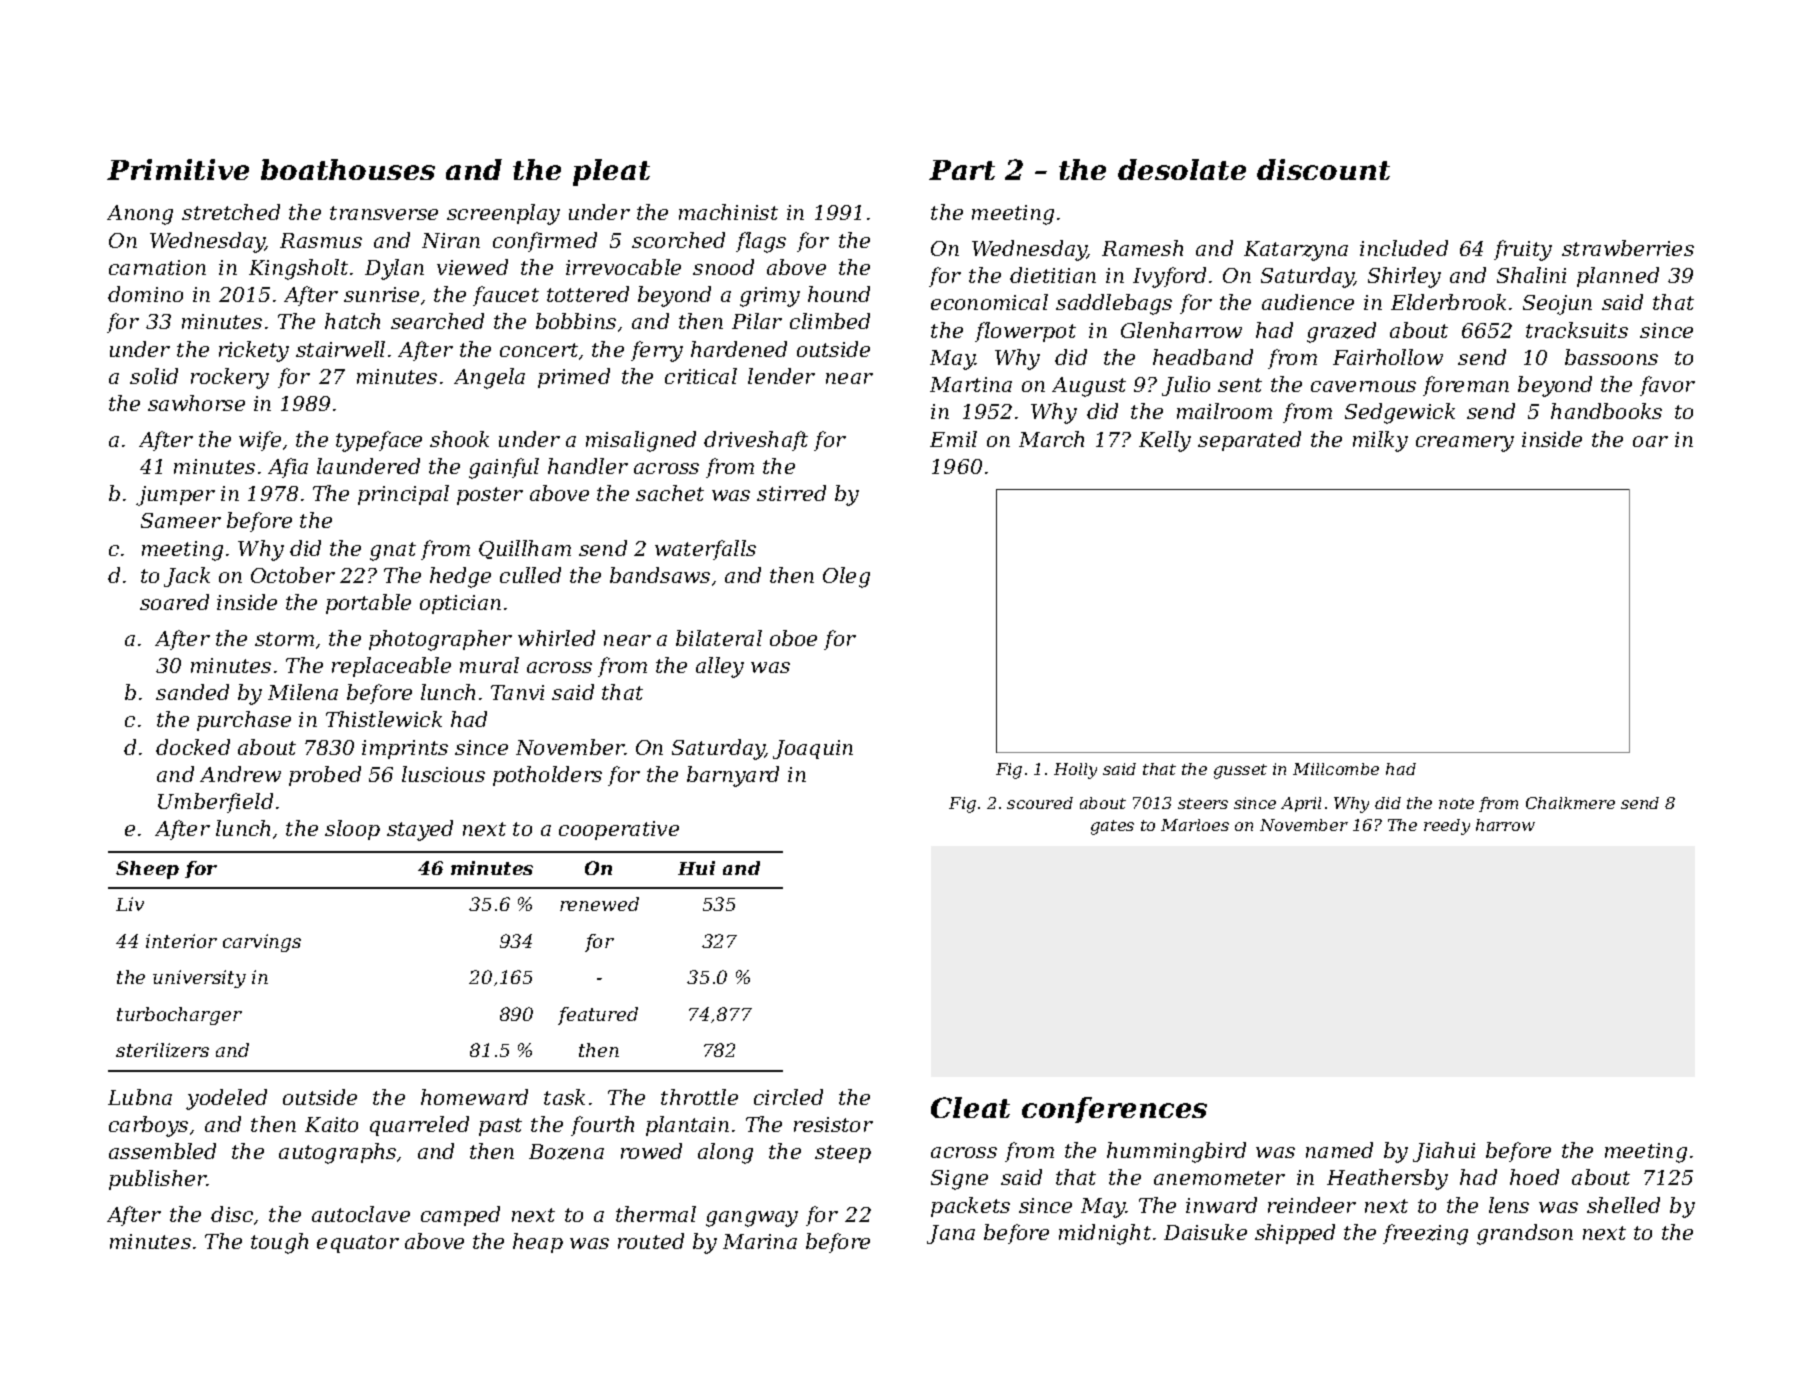 The image size is (1803, 1394). I want to click on handbooks, so click(1606, 411).
